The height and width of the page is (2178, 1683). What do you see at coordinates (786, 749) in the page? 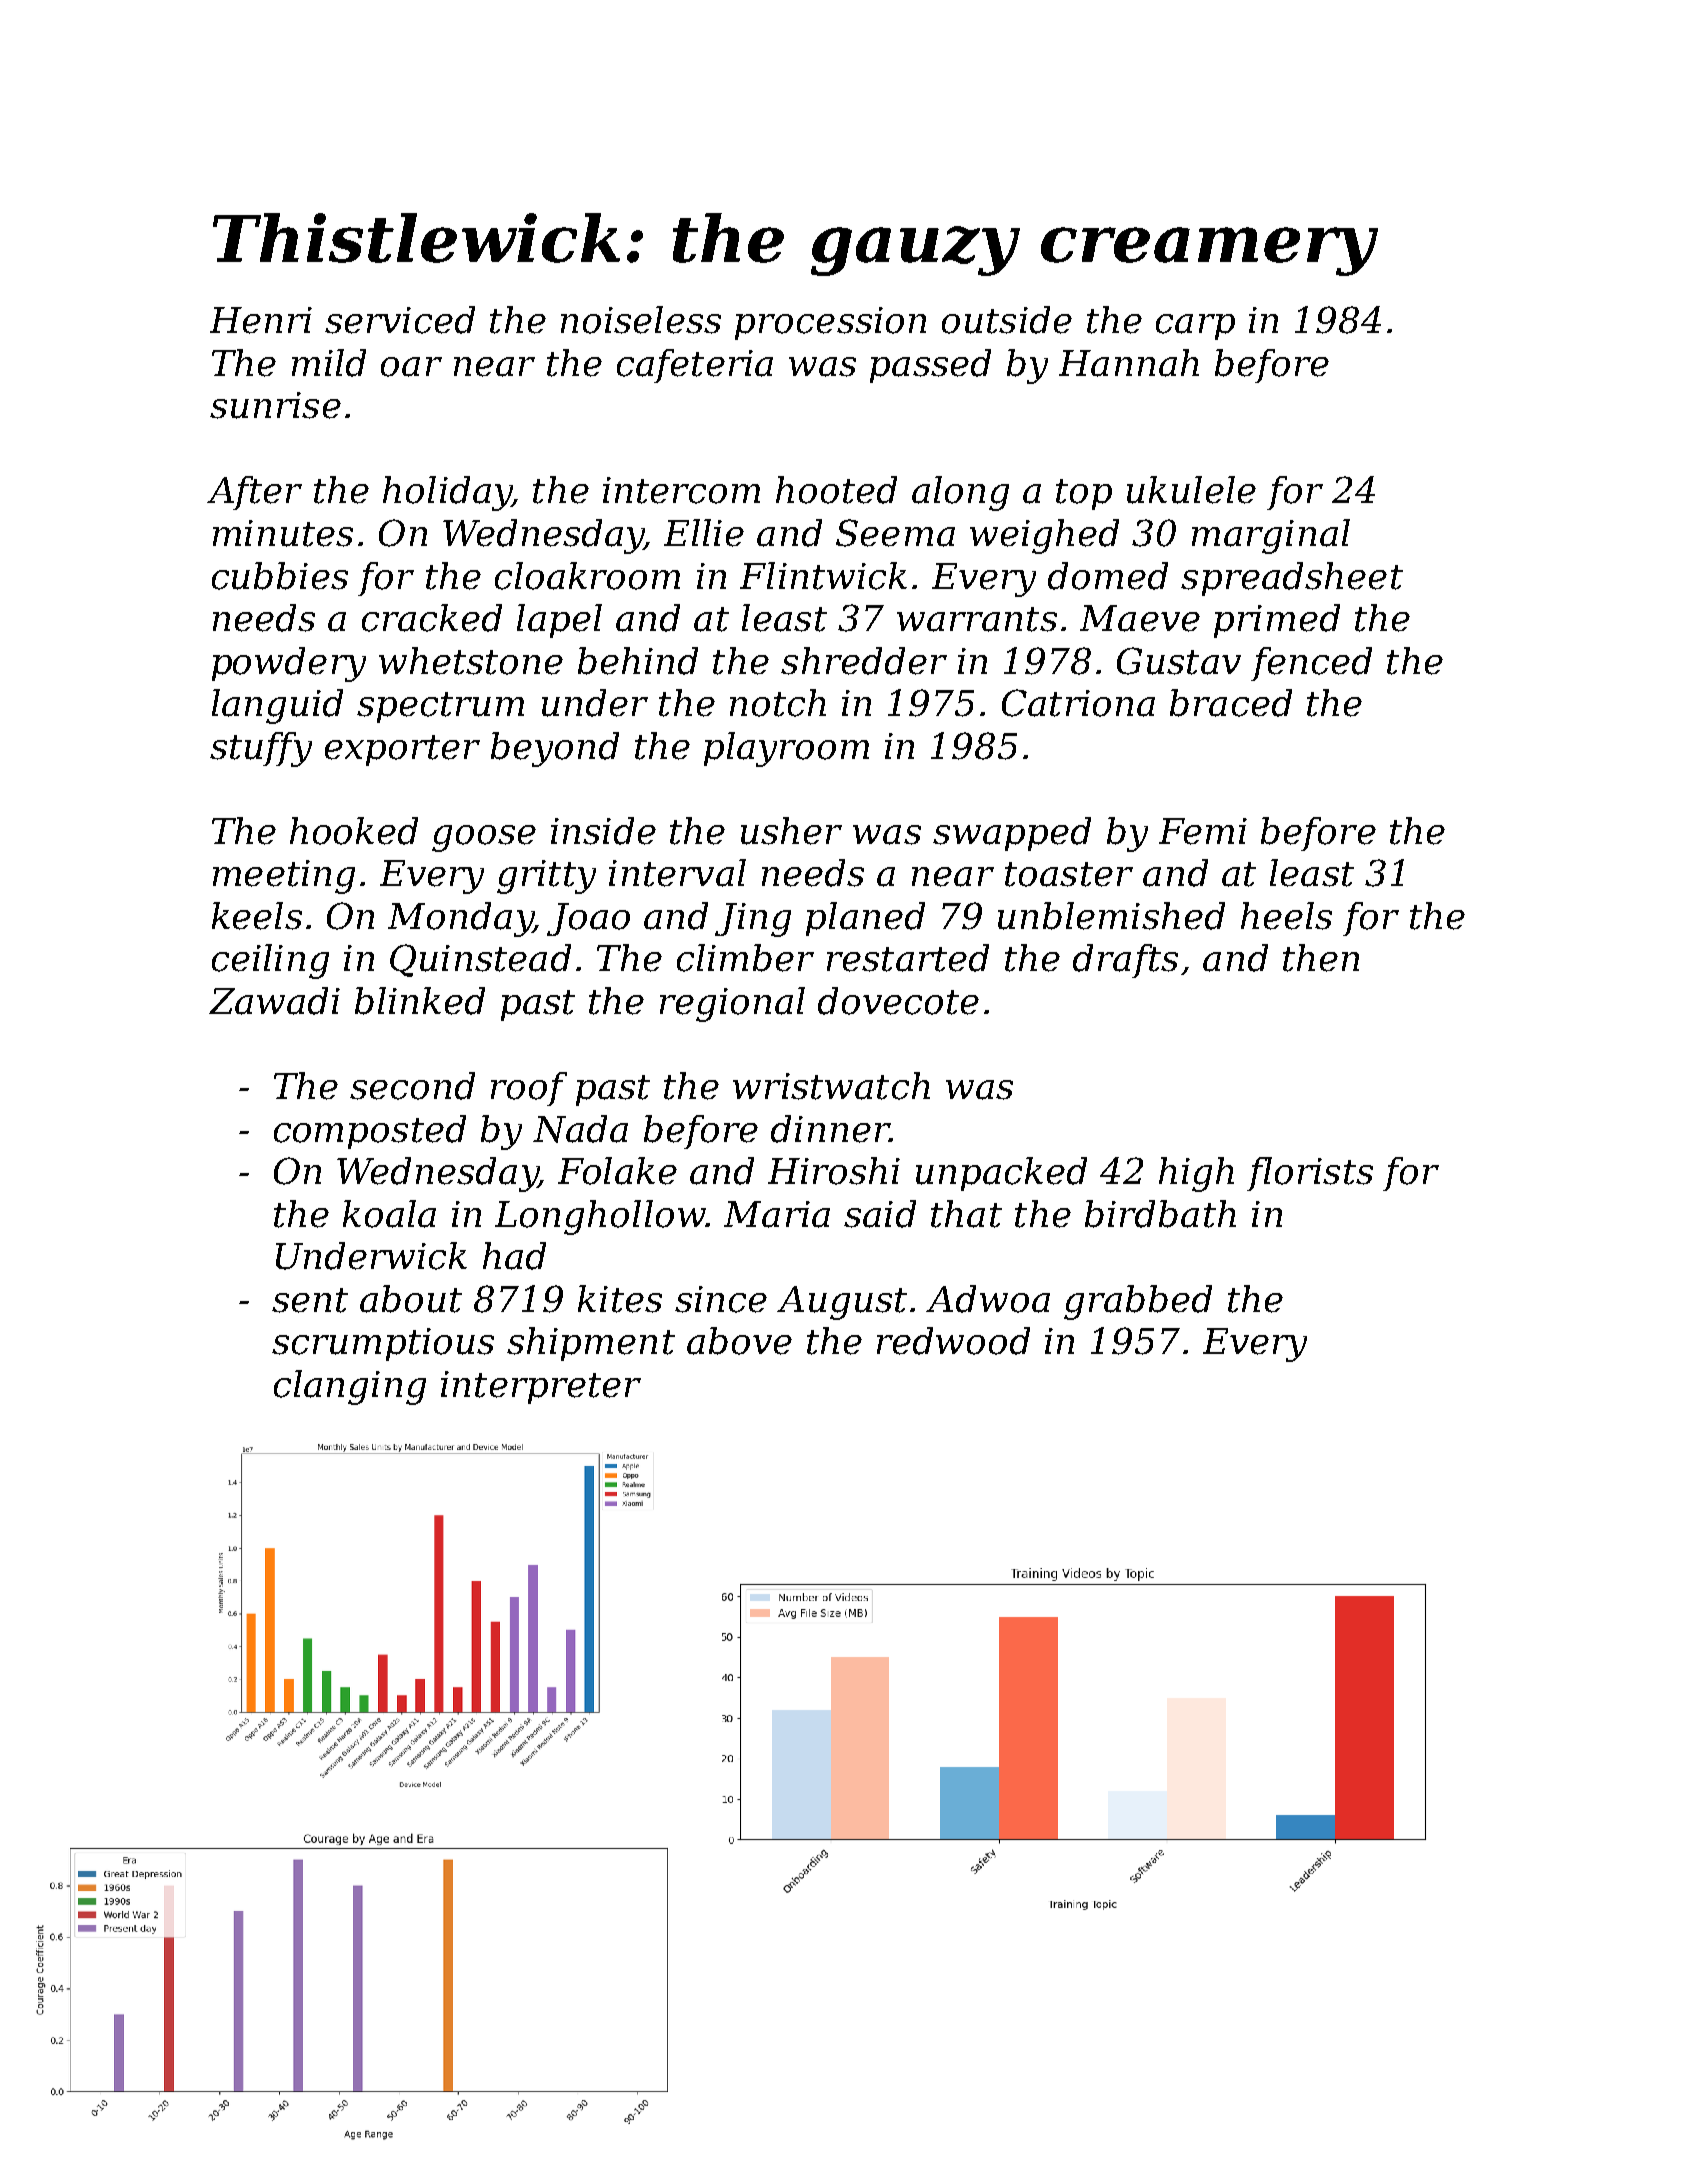
I see `playroom` at bounding box center [786, 749].
